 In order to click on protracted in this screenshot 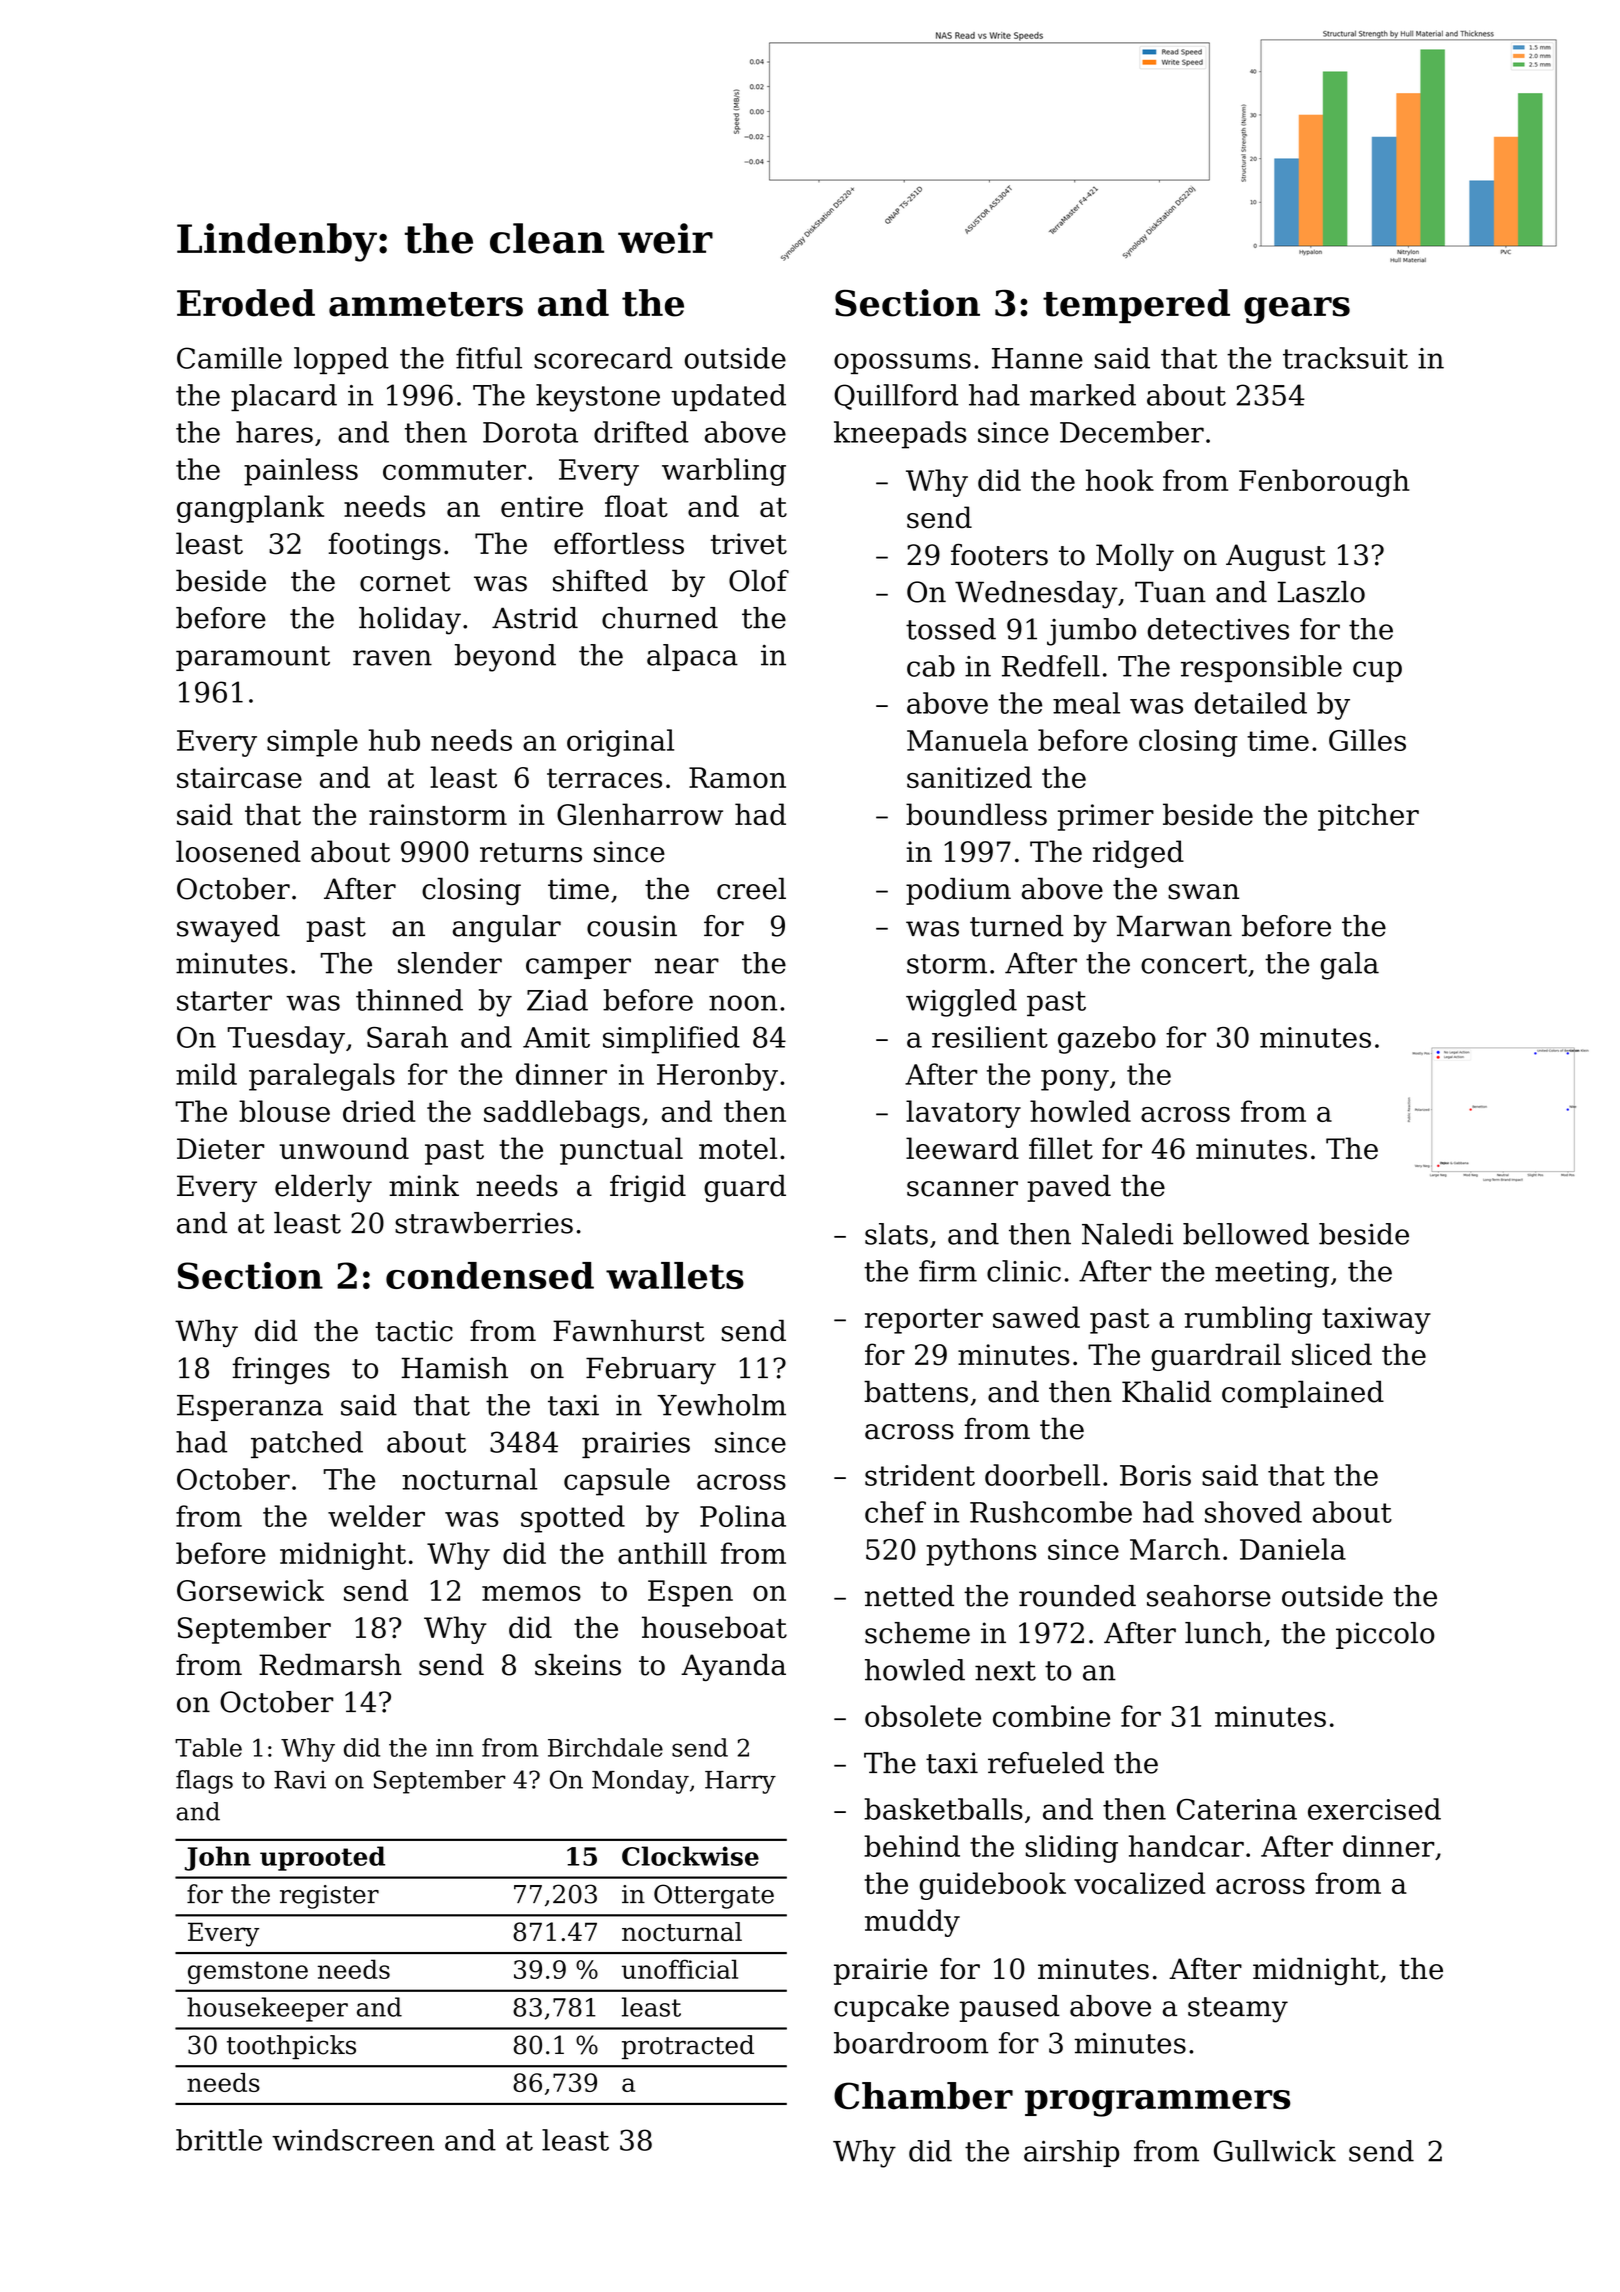, I will do `click(688, 2047)`.
